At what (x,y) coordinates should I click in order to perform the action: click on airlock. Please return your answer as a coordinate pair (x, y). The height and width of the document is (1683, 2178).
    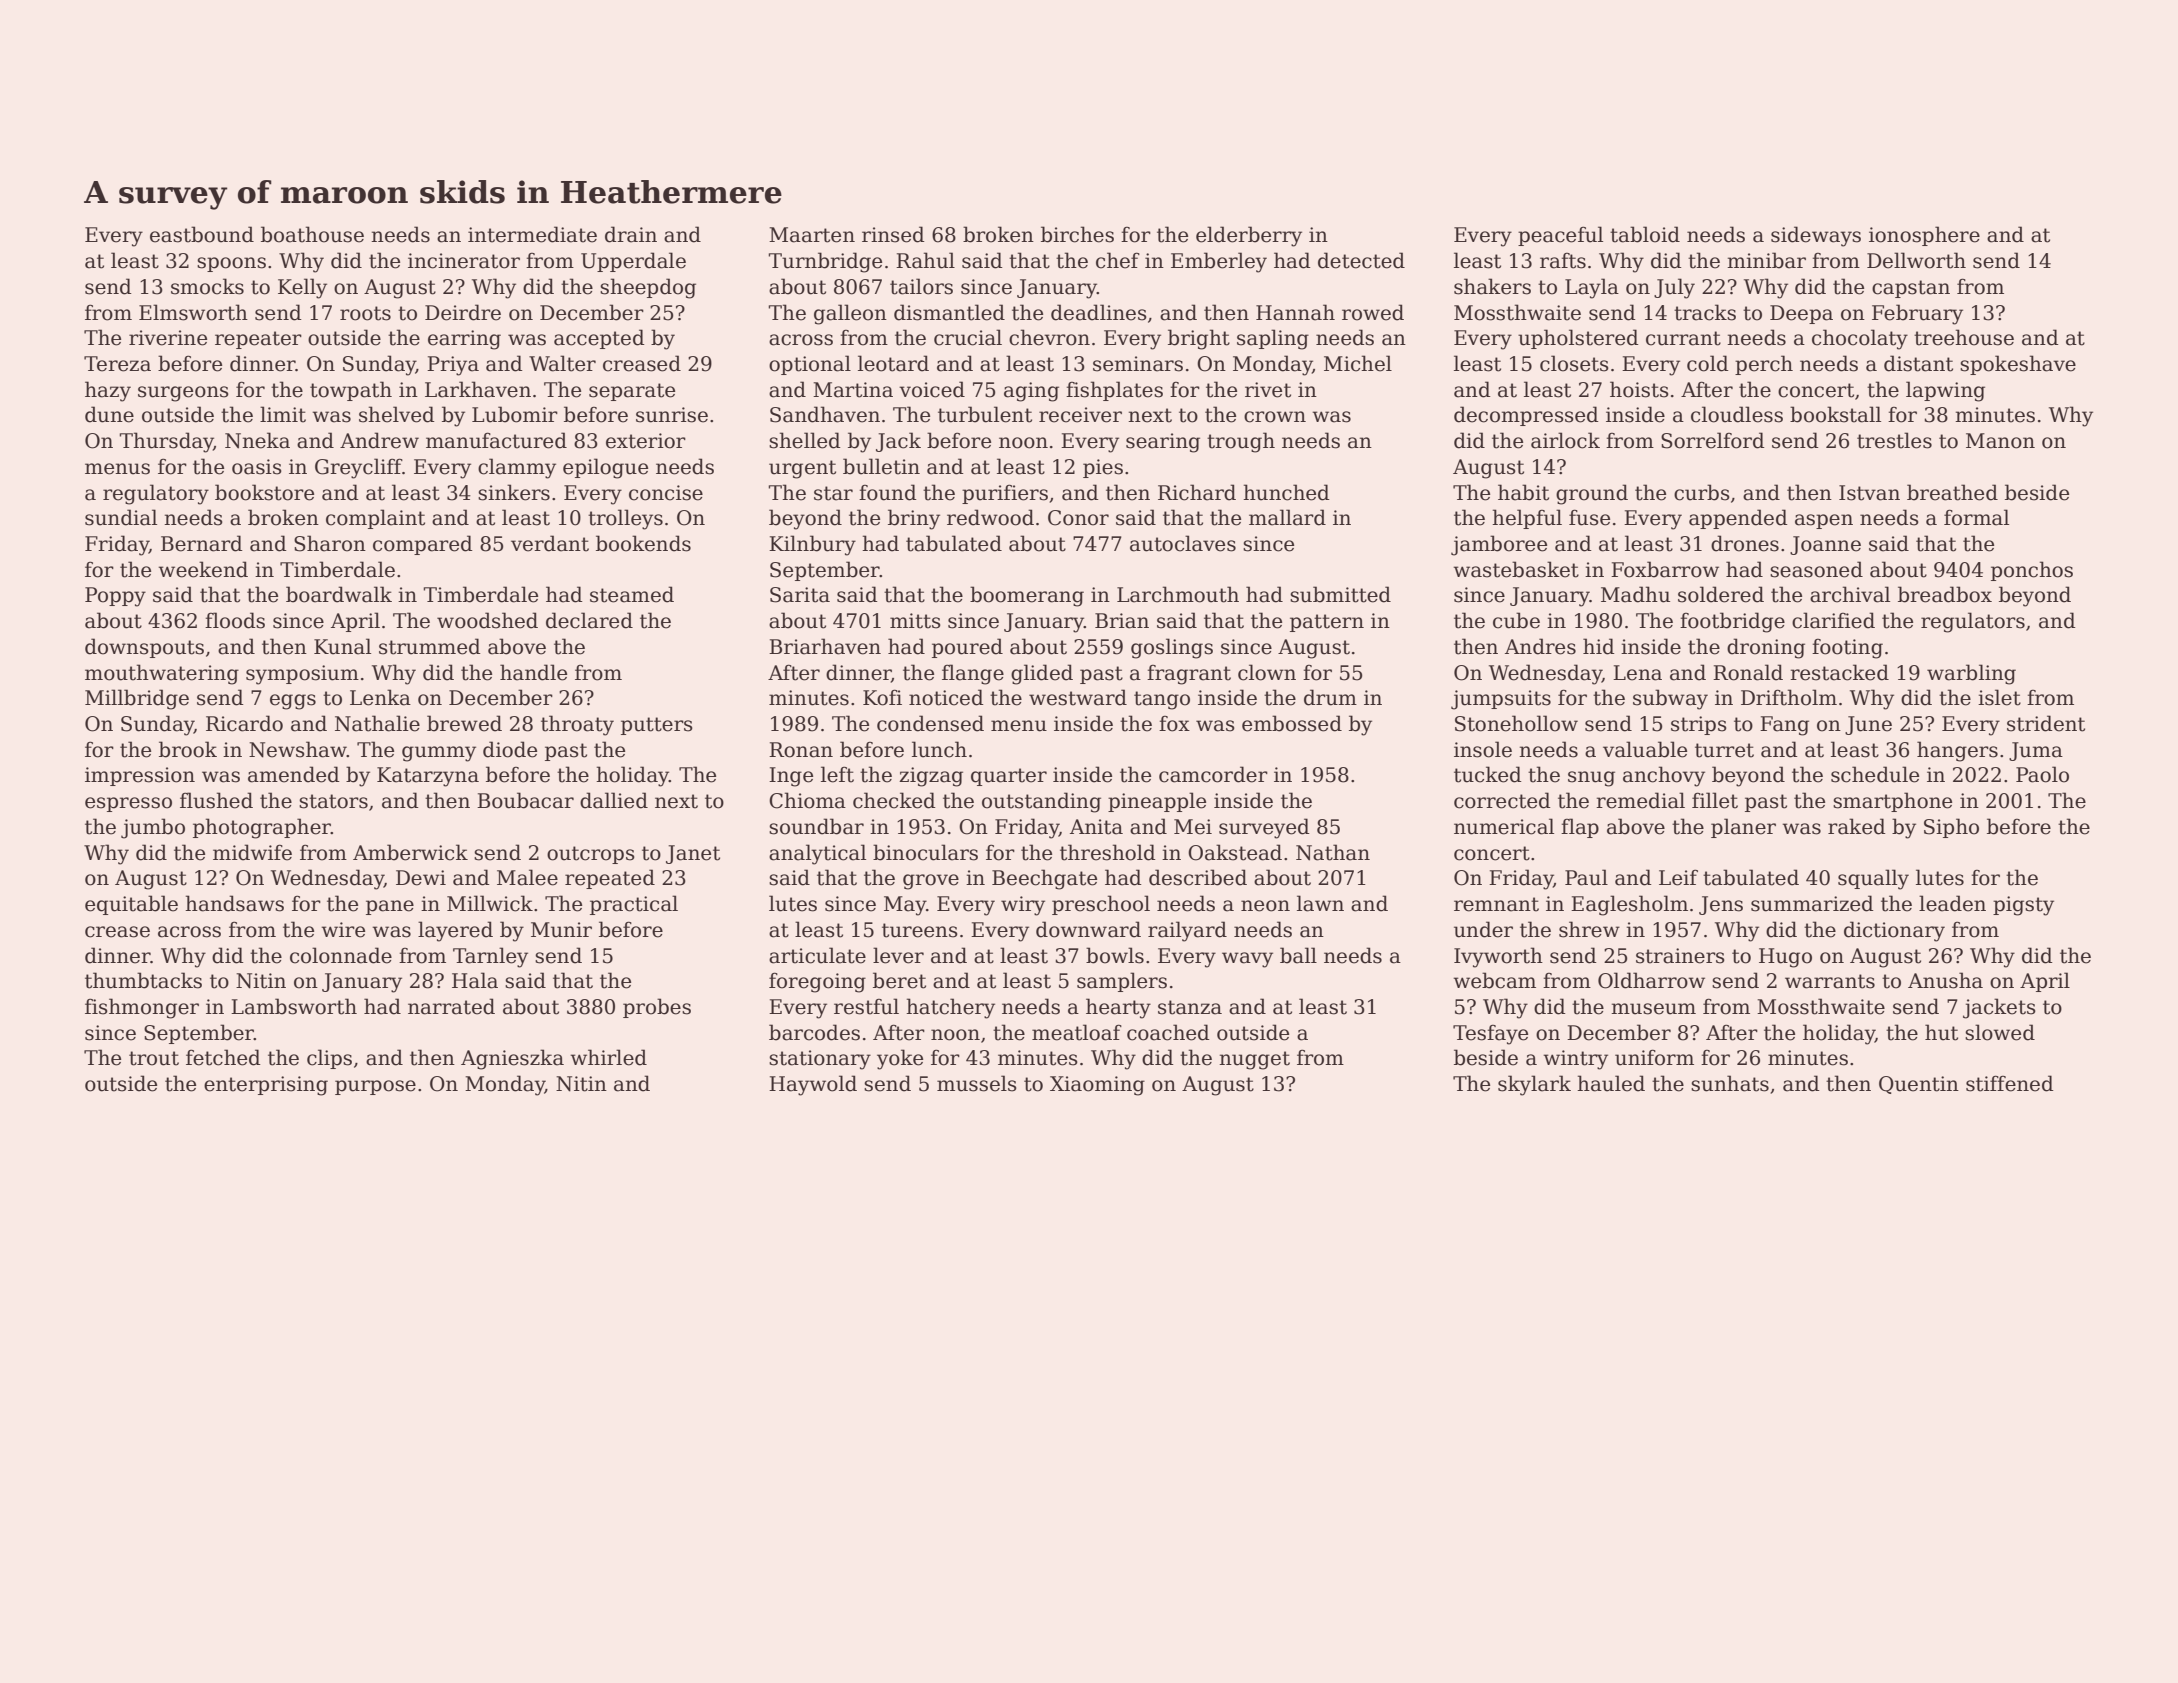
    Looking at the image, I should click on (1565, 440).
